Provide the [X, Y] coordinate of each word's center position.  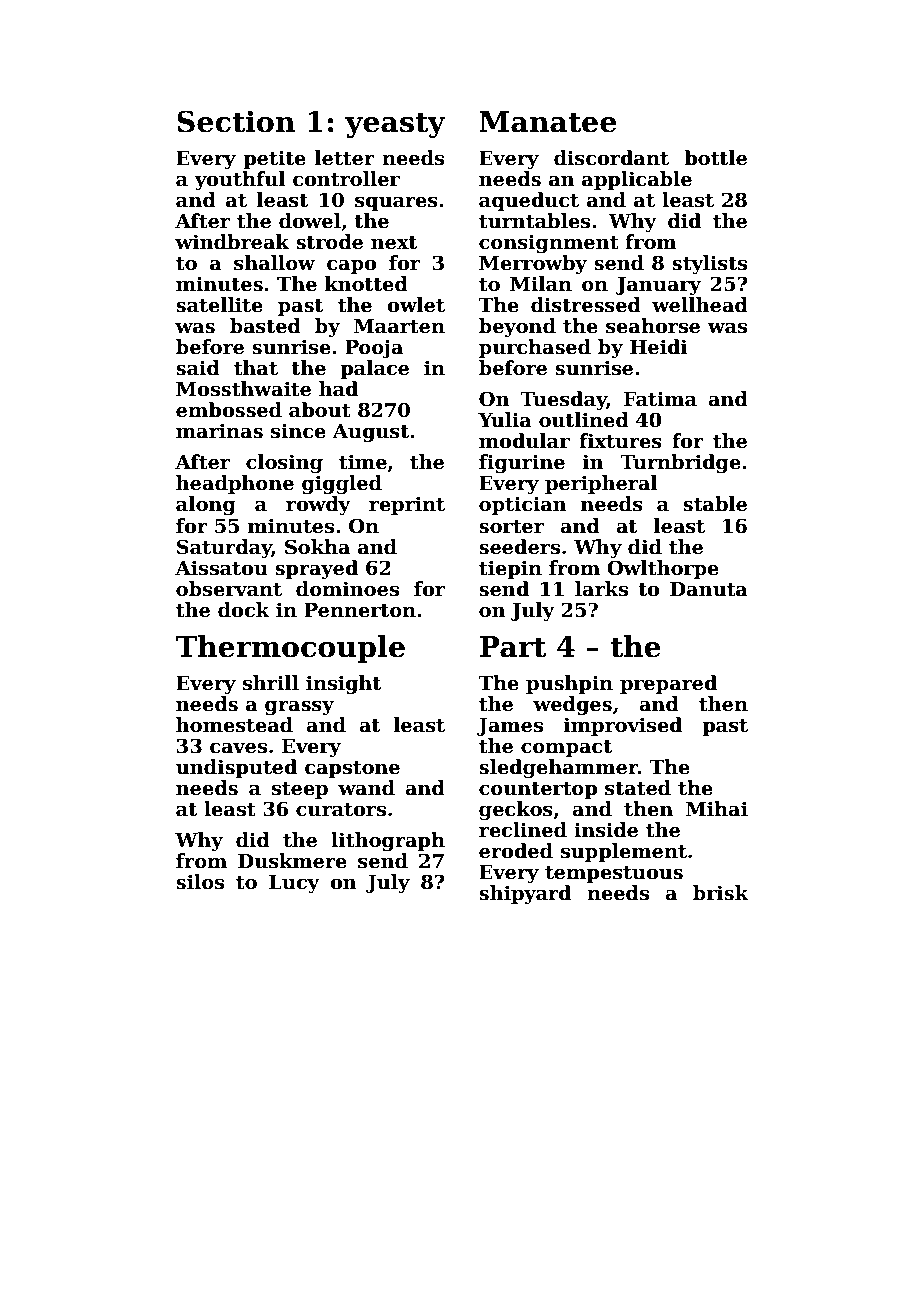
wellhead [700, 305]
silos [200, 882]
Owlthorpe [663, 569]
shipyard [525, 894]
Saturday [224, 548]
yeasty [395, 125]
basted [265, 326]
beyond [517, 327]
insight [343, 684]
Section [236, 121]
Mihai [717, 809]
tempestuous [614, 874]
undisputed [236, 768]
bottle [715, 158]
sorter [511, 527]
